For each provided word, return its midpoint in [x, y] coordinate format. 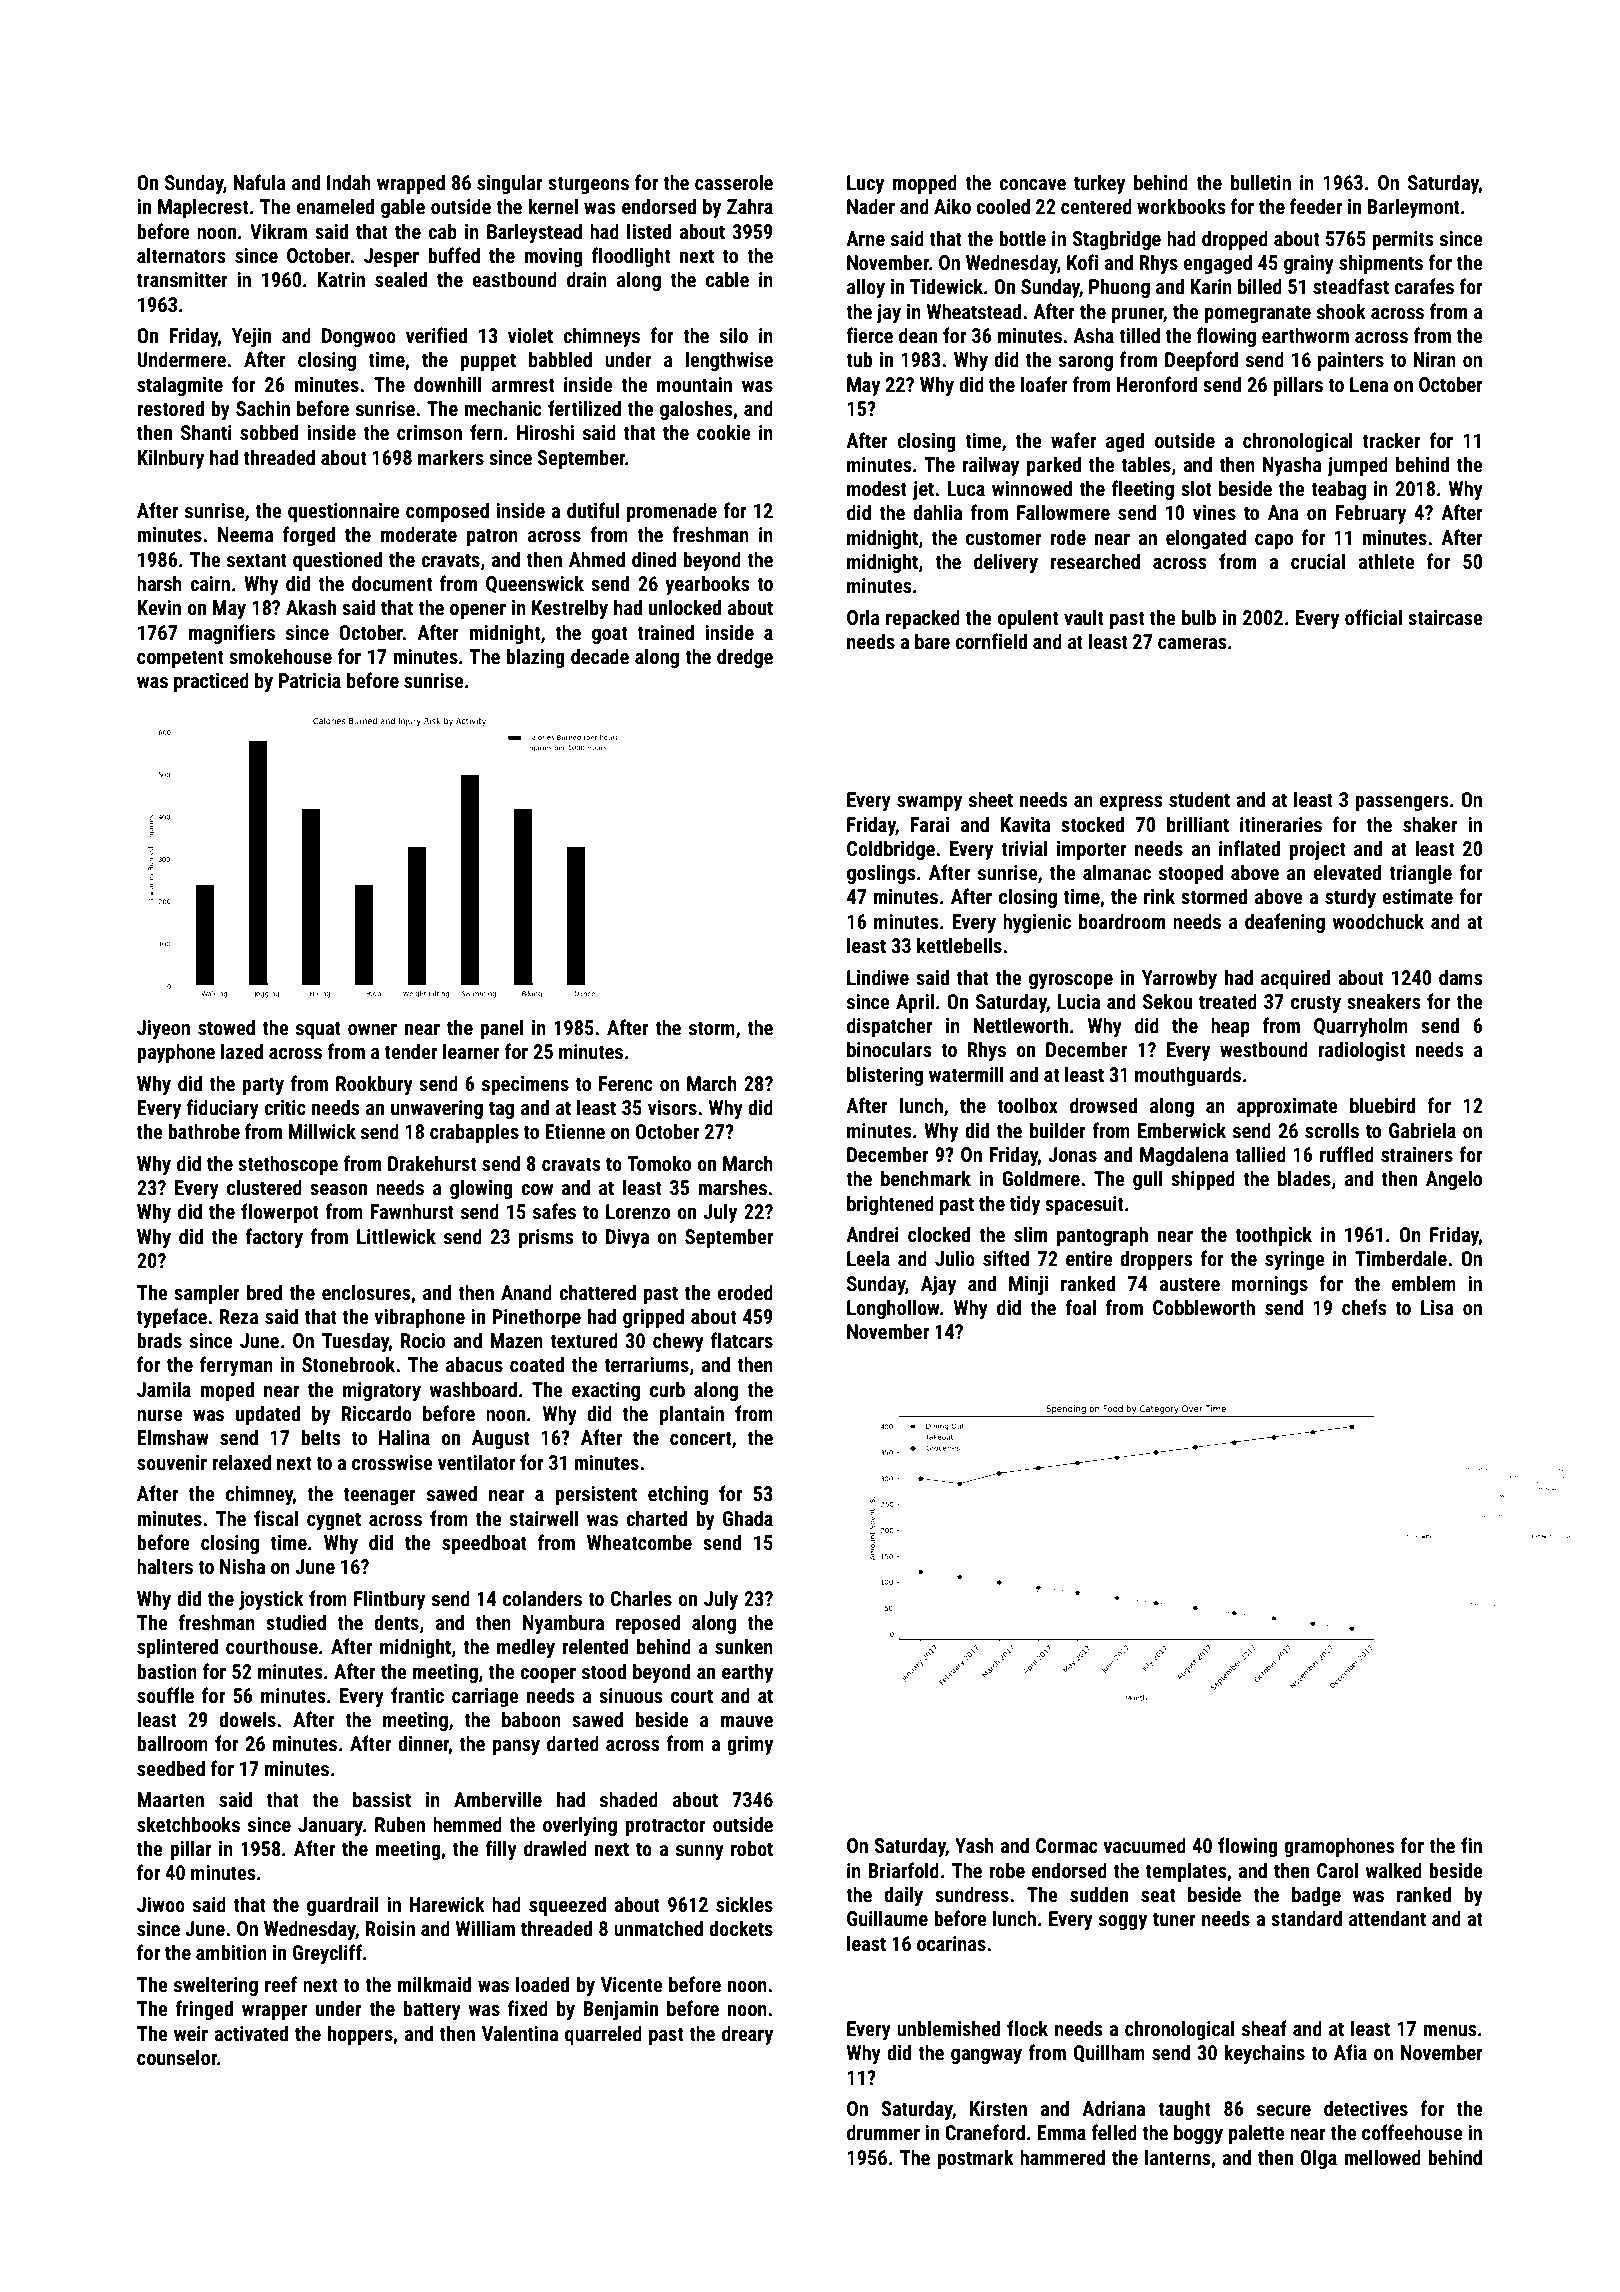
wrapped [411, 184]
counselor [177, 2057]
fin [1471, 1845]
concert [700, 1438]
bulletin [1261, 182]
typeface [172, 1318]
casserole [734, 182]
